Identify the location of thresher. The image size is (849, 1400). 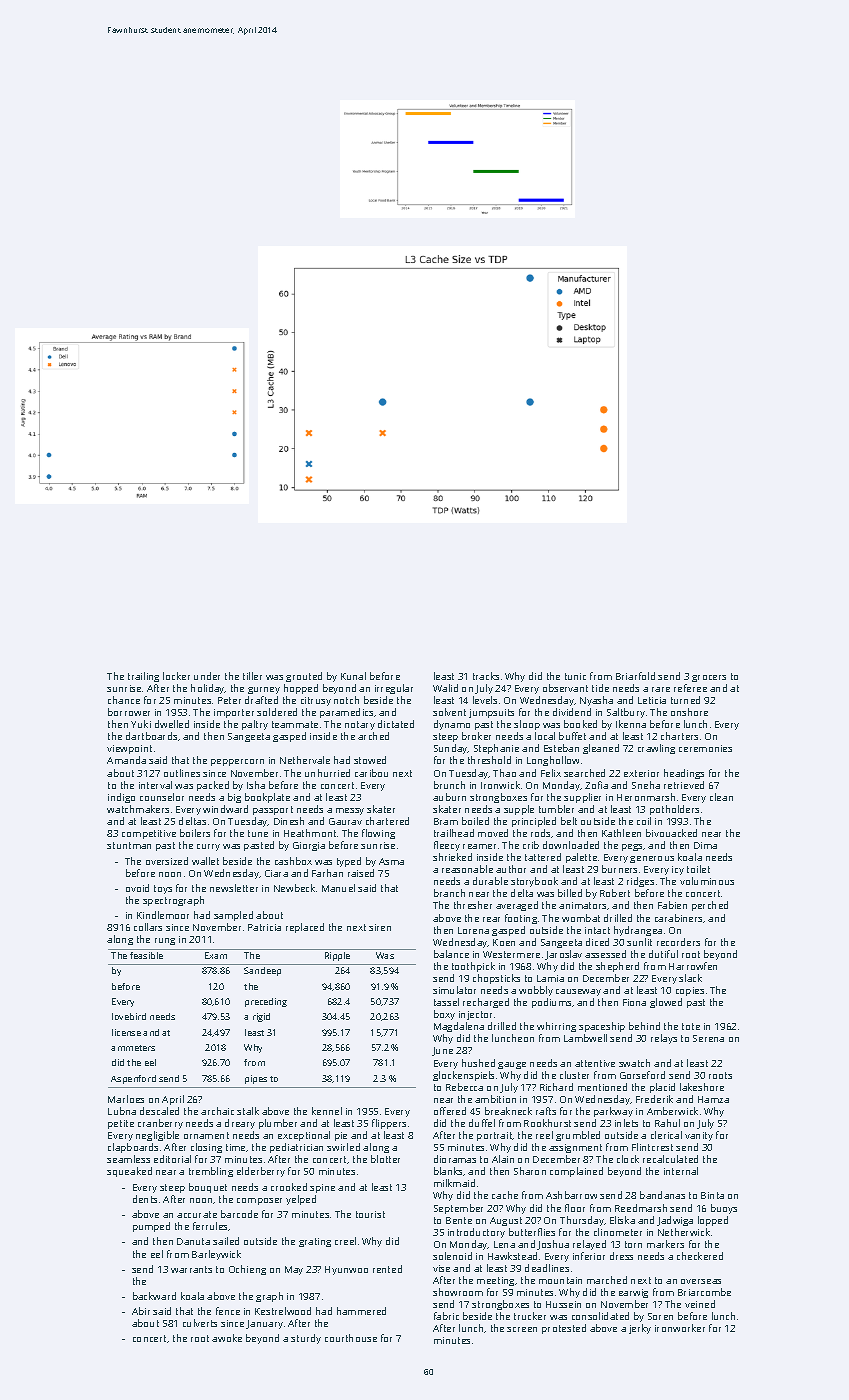
(473, 905).
